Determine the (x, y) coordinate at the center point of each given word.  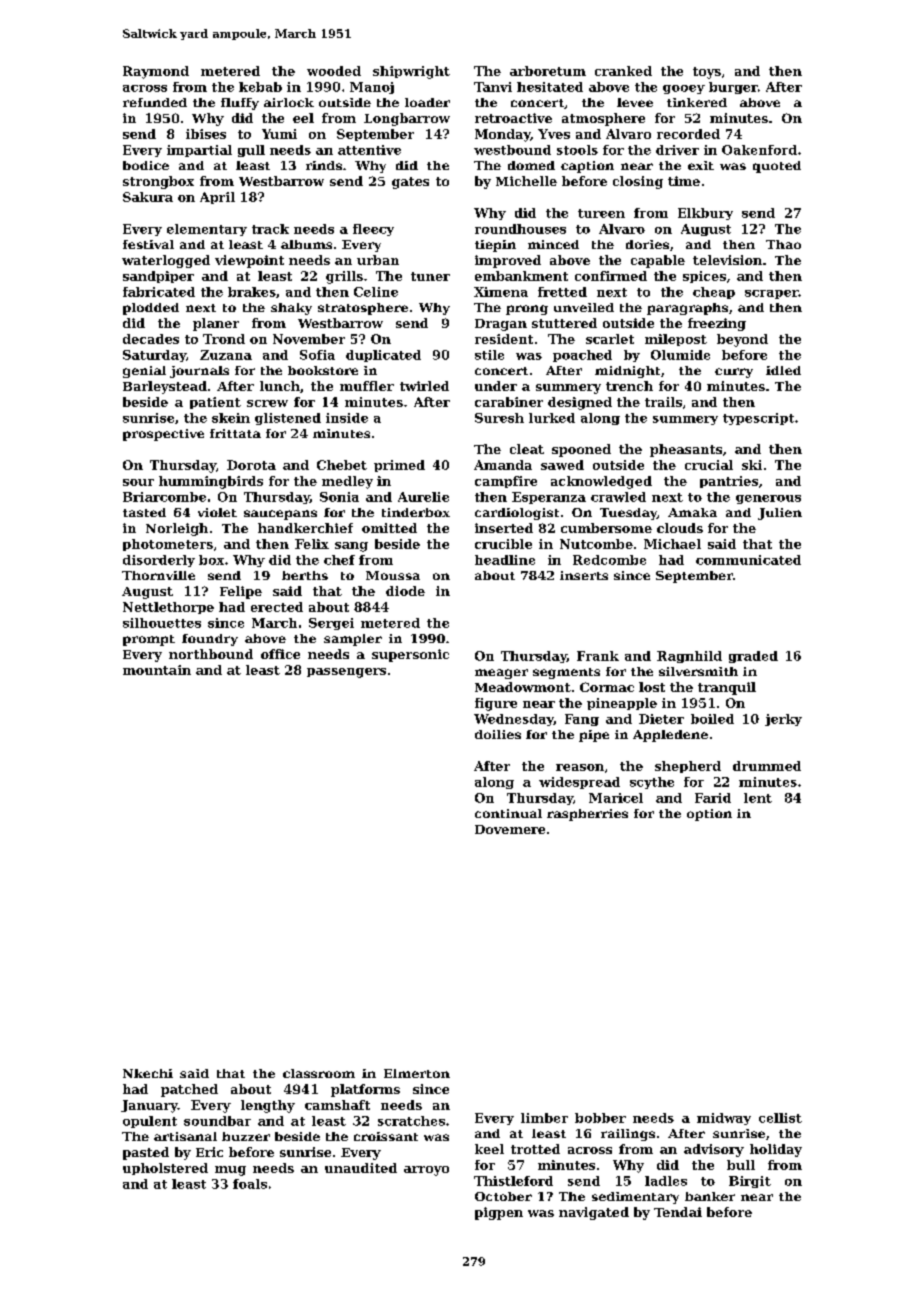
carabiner (509, 402)
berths (305, 575)
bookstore (323, 370)
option (709, 815)
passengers (346, 673)
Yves (554, 134)
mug (230, 1171)
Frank (598, 656)
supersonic (410, 655)
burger (733, 88)
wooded (334, 71)
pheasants (686, 450)
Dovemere (510, 829)
